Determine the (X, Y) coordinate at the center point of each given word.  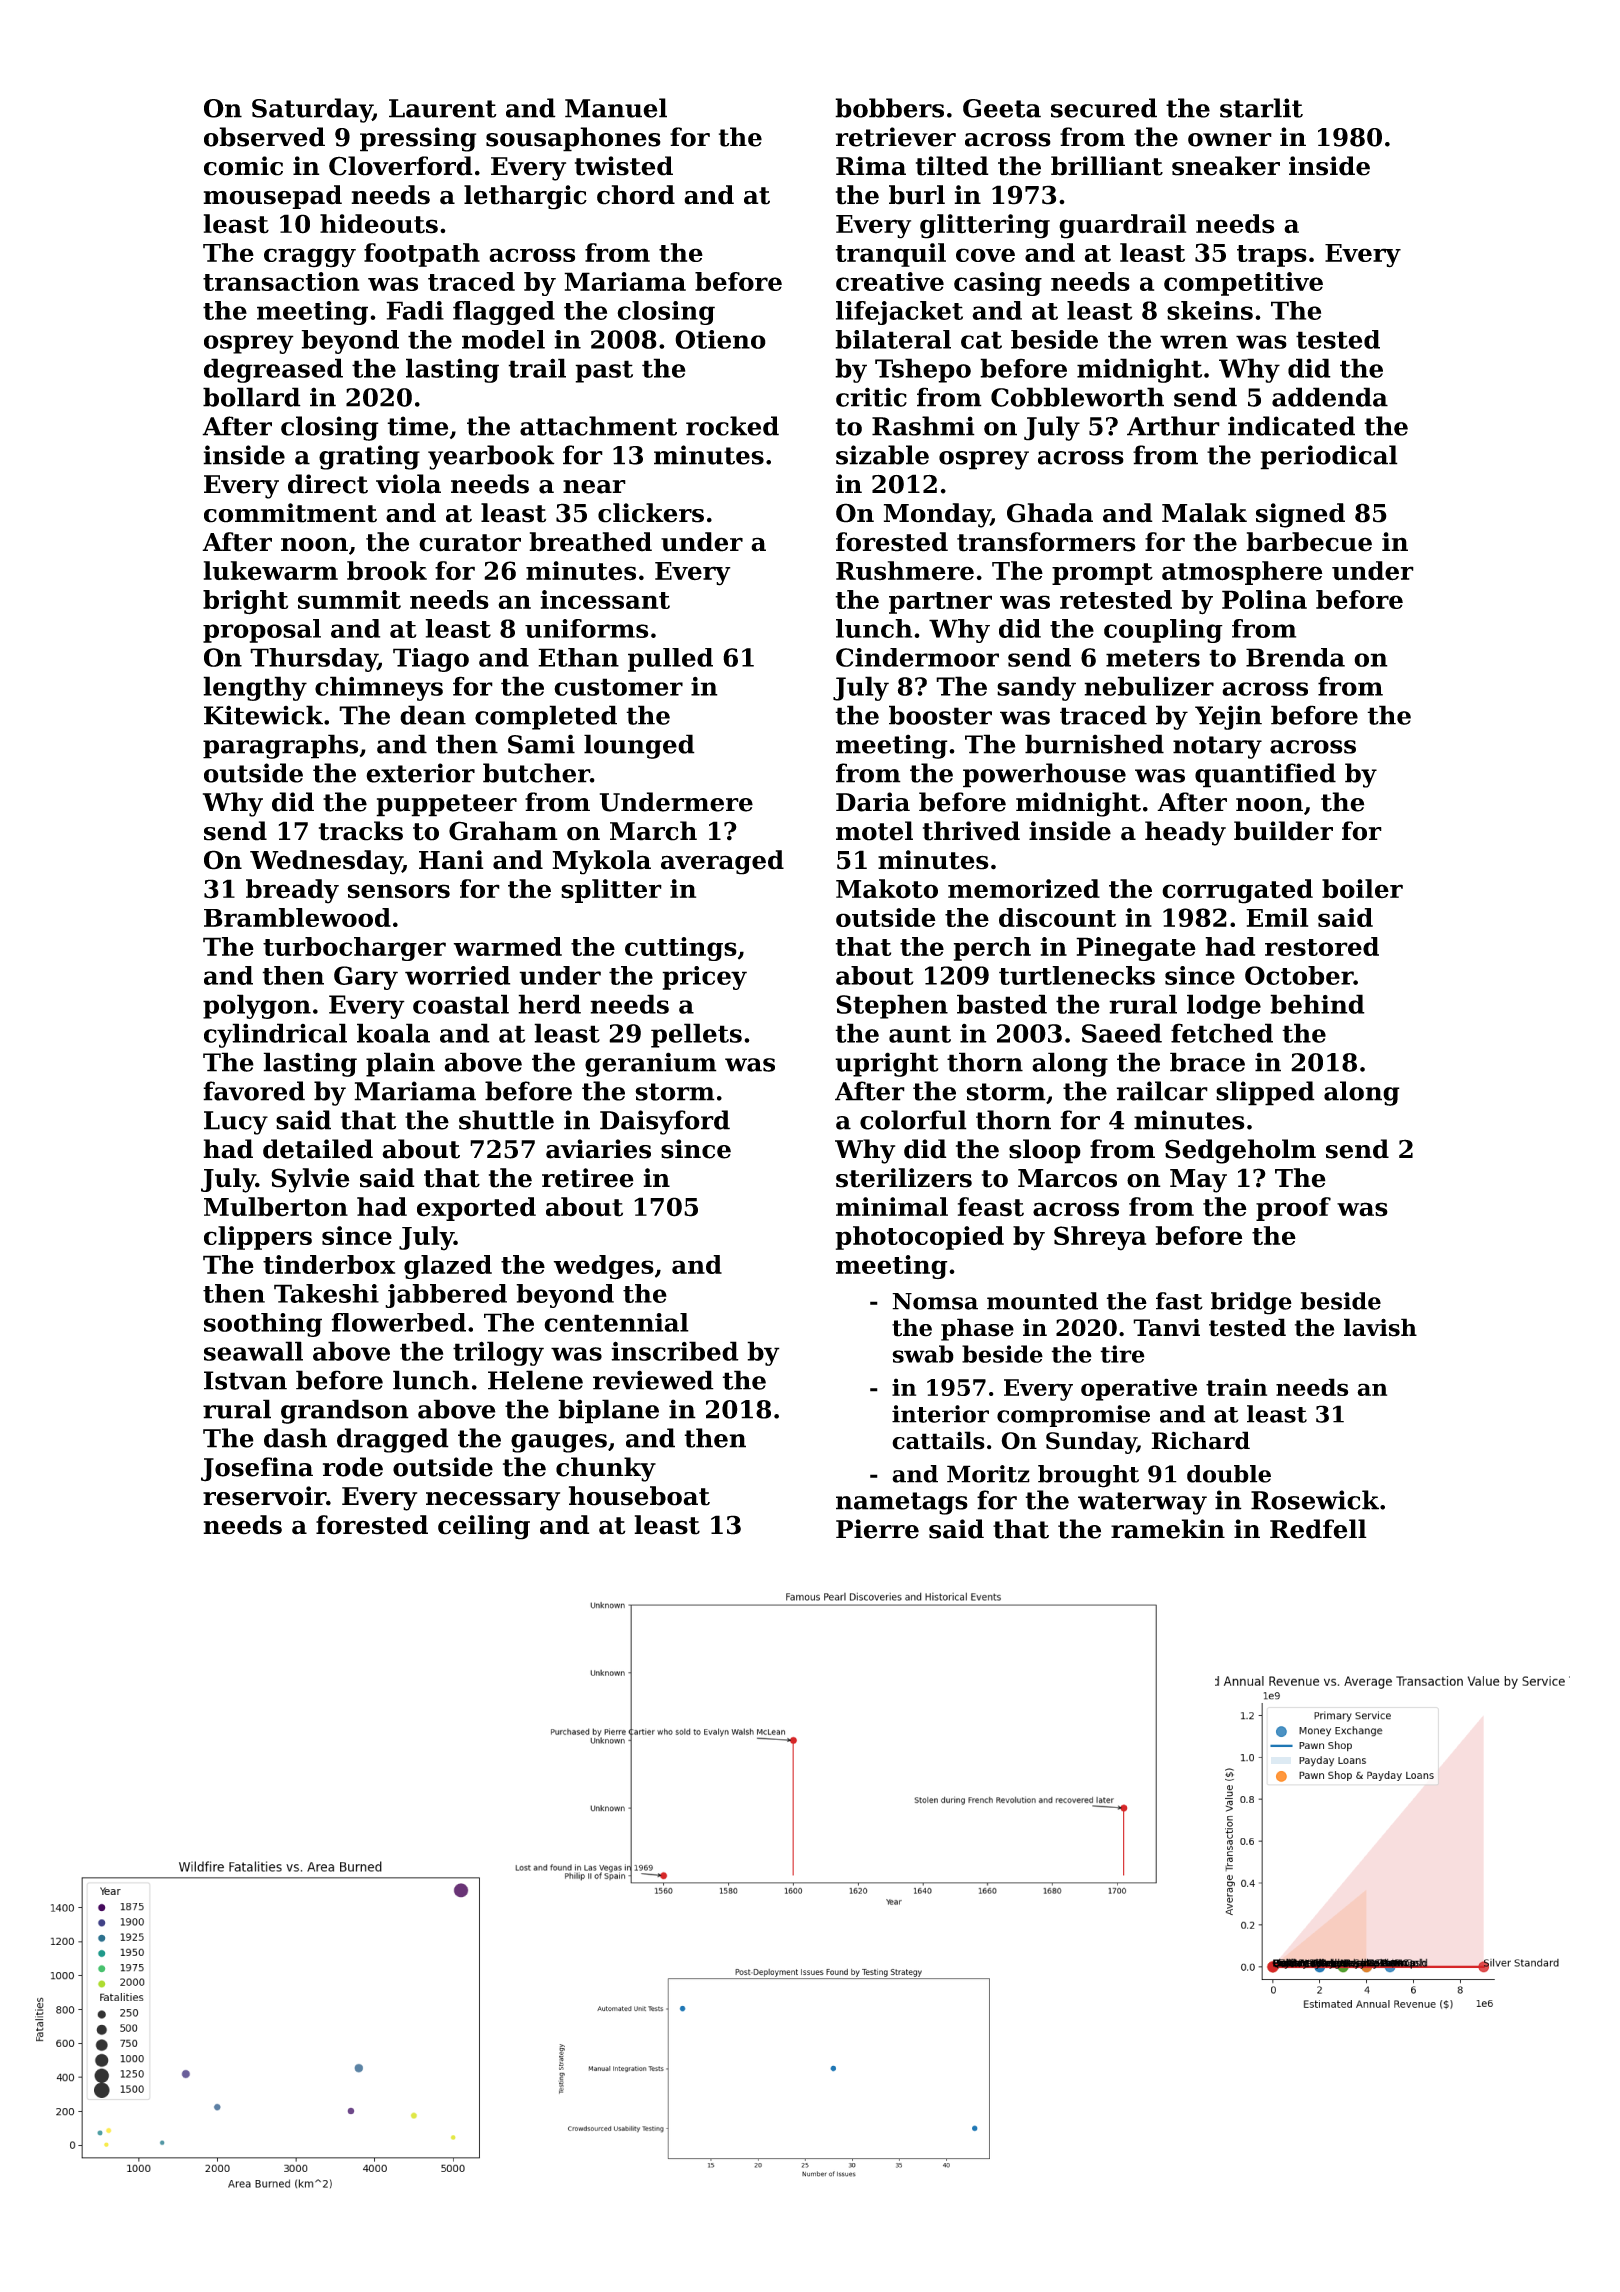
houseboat (639, 1496)
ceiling (484, 1527)
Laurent (443, 108)
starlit (1261, 108)
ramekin (1168, 1529)
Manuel (616, 108)
